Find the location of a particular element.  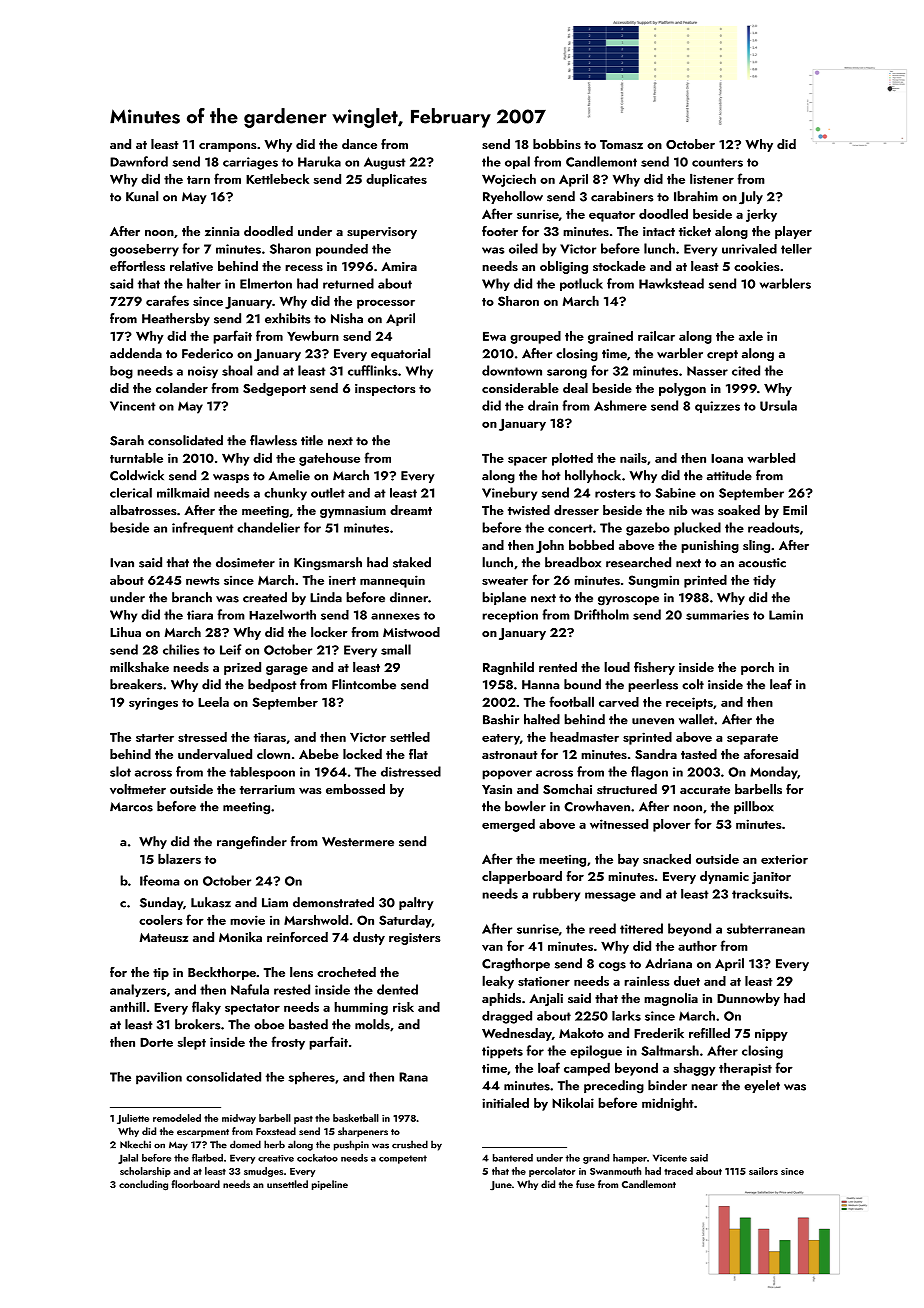

inspectors is located at coordinates (385, 390).
